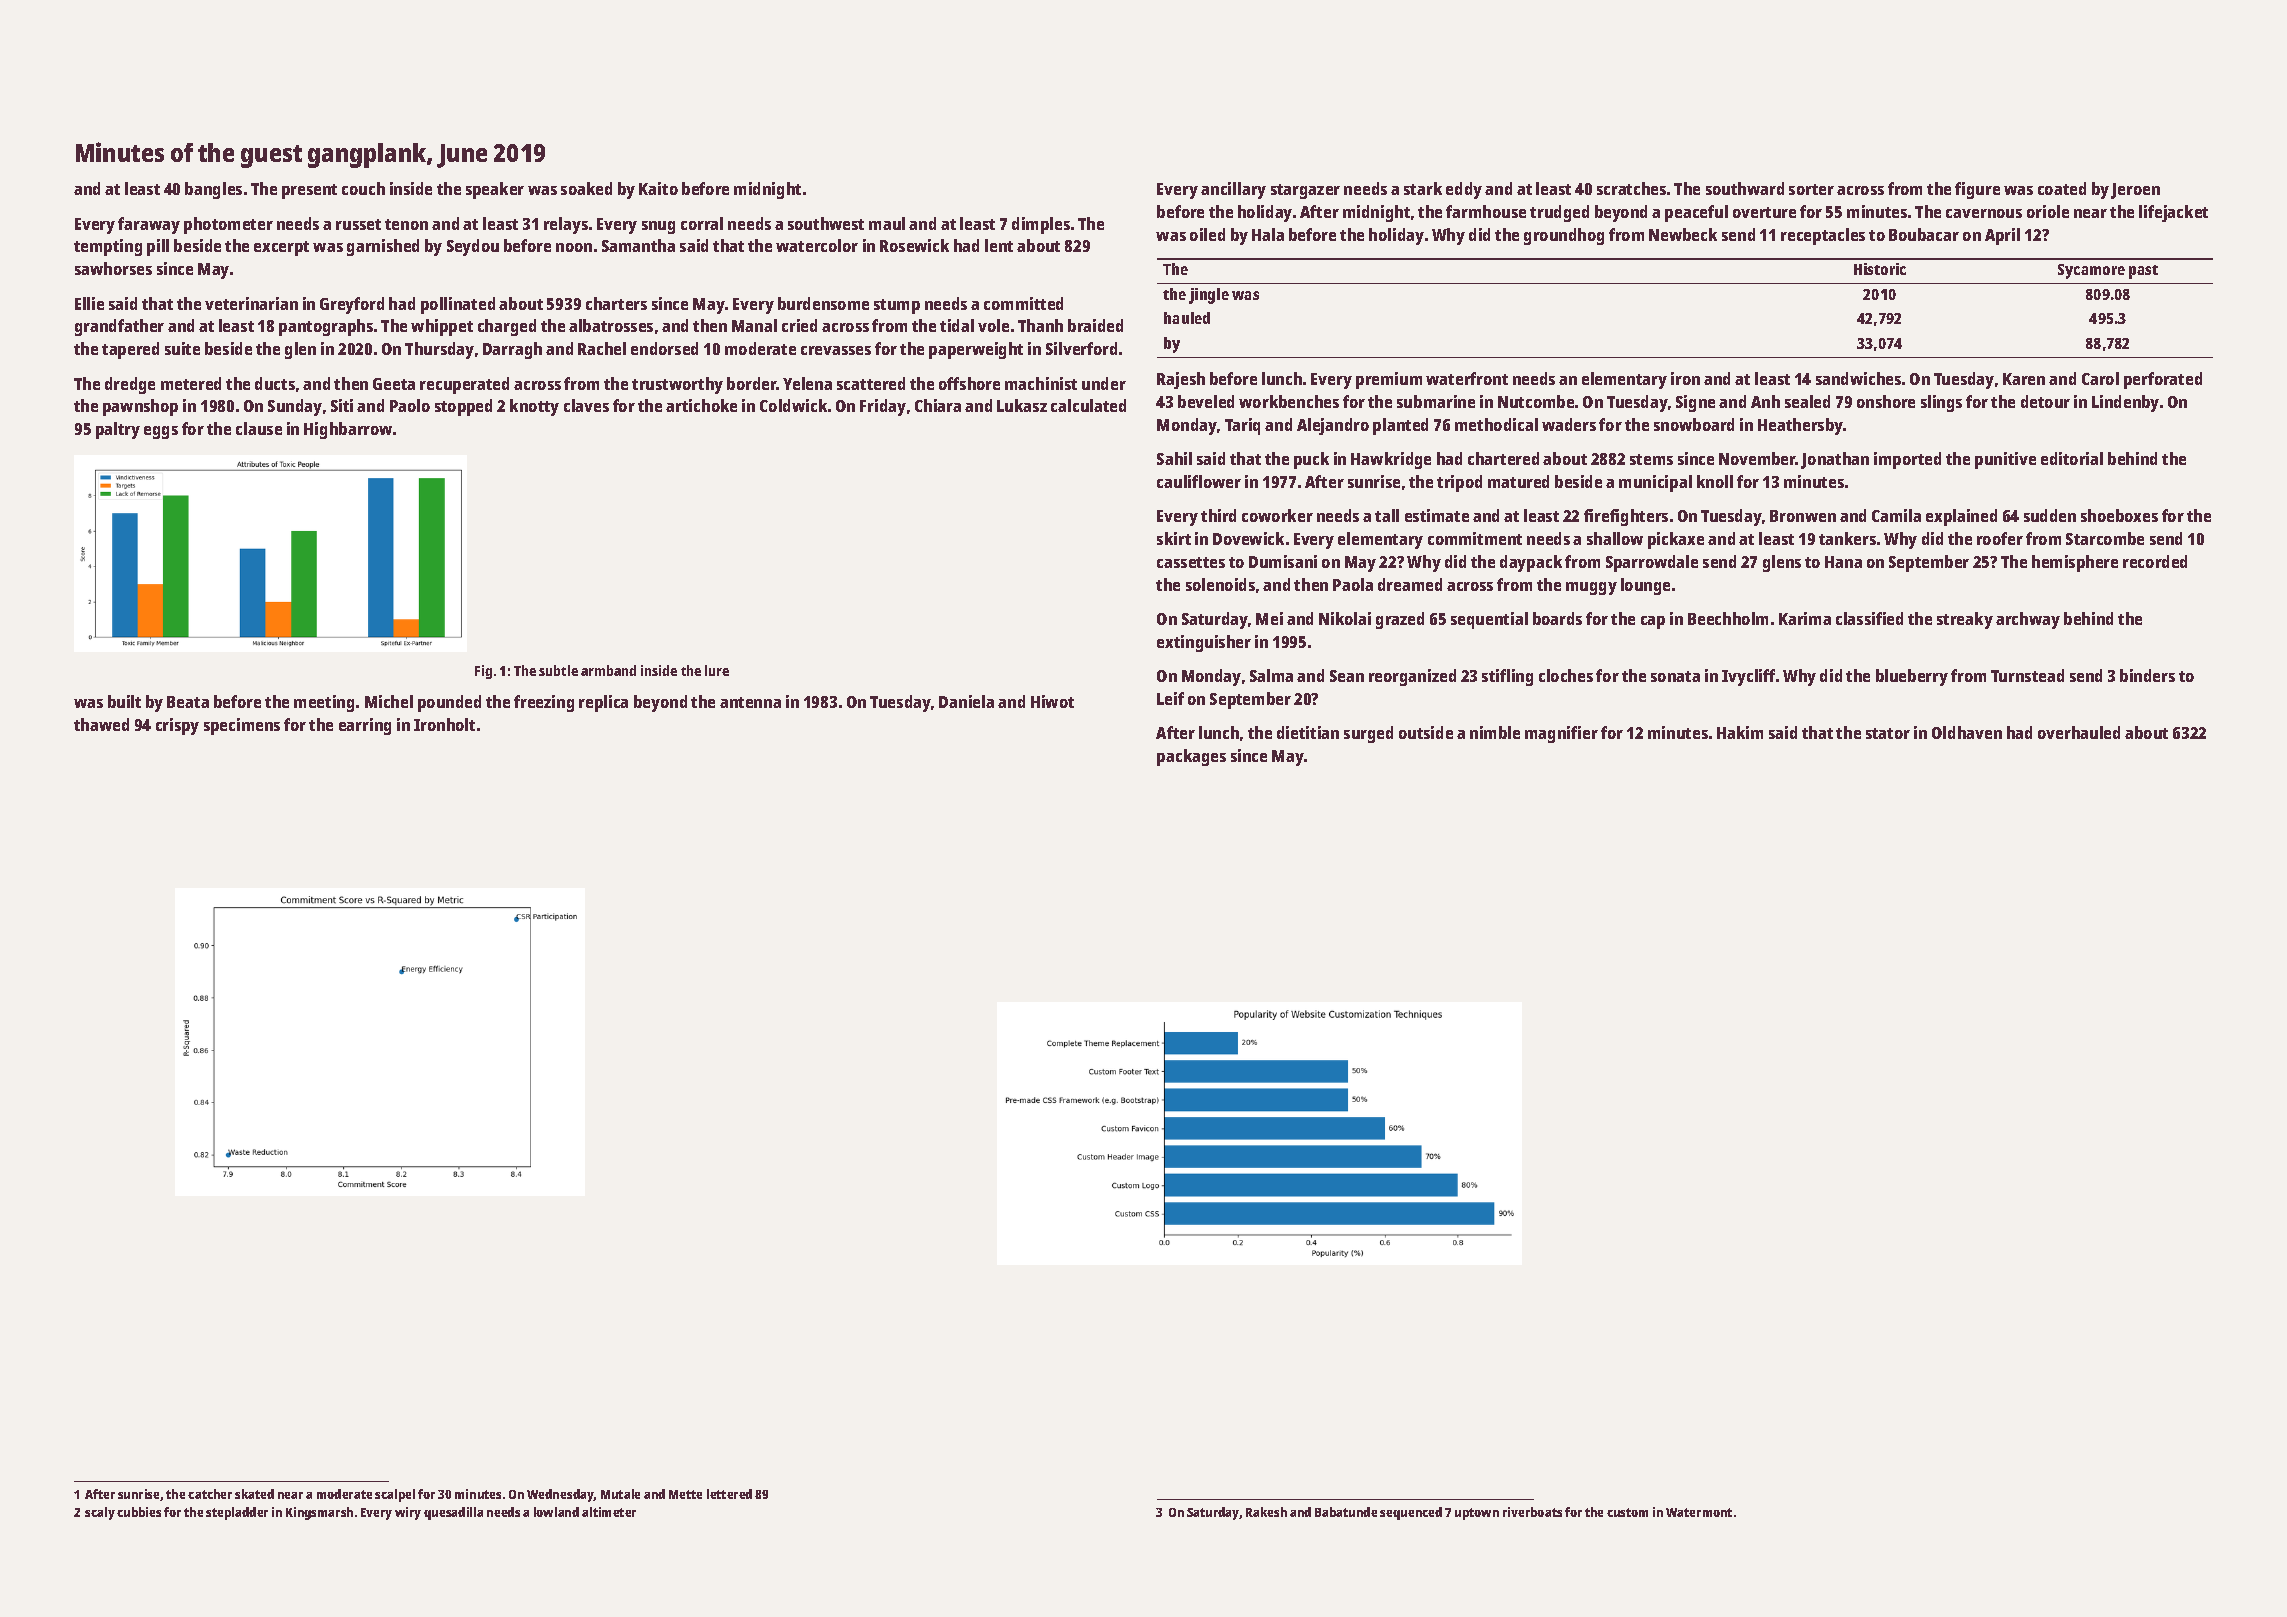 The height and width of the screenshot is (1617, 2287). What do you see at coordinates (210, 1494) in the screenshot?
I see `catcher` at bounding box center [210, 1494].
